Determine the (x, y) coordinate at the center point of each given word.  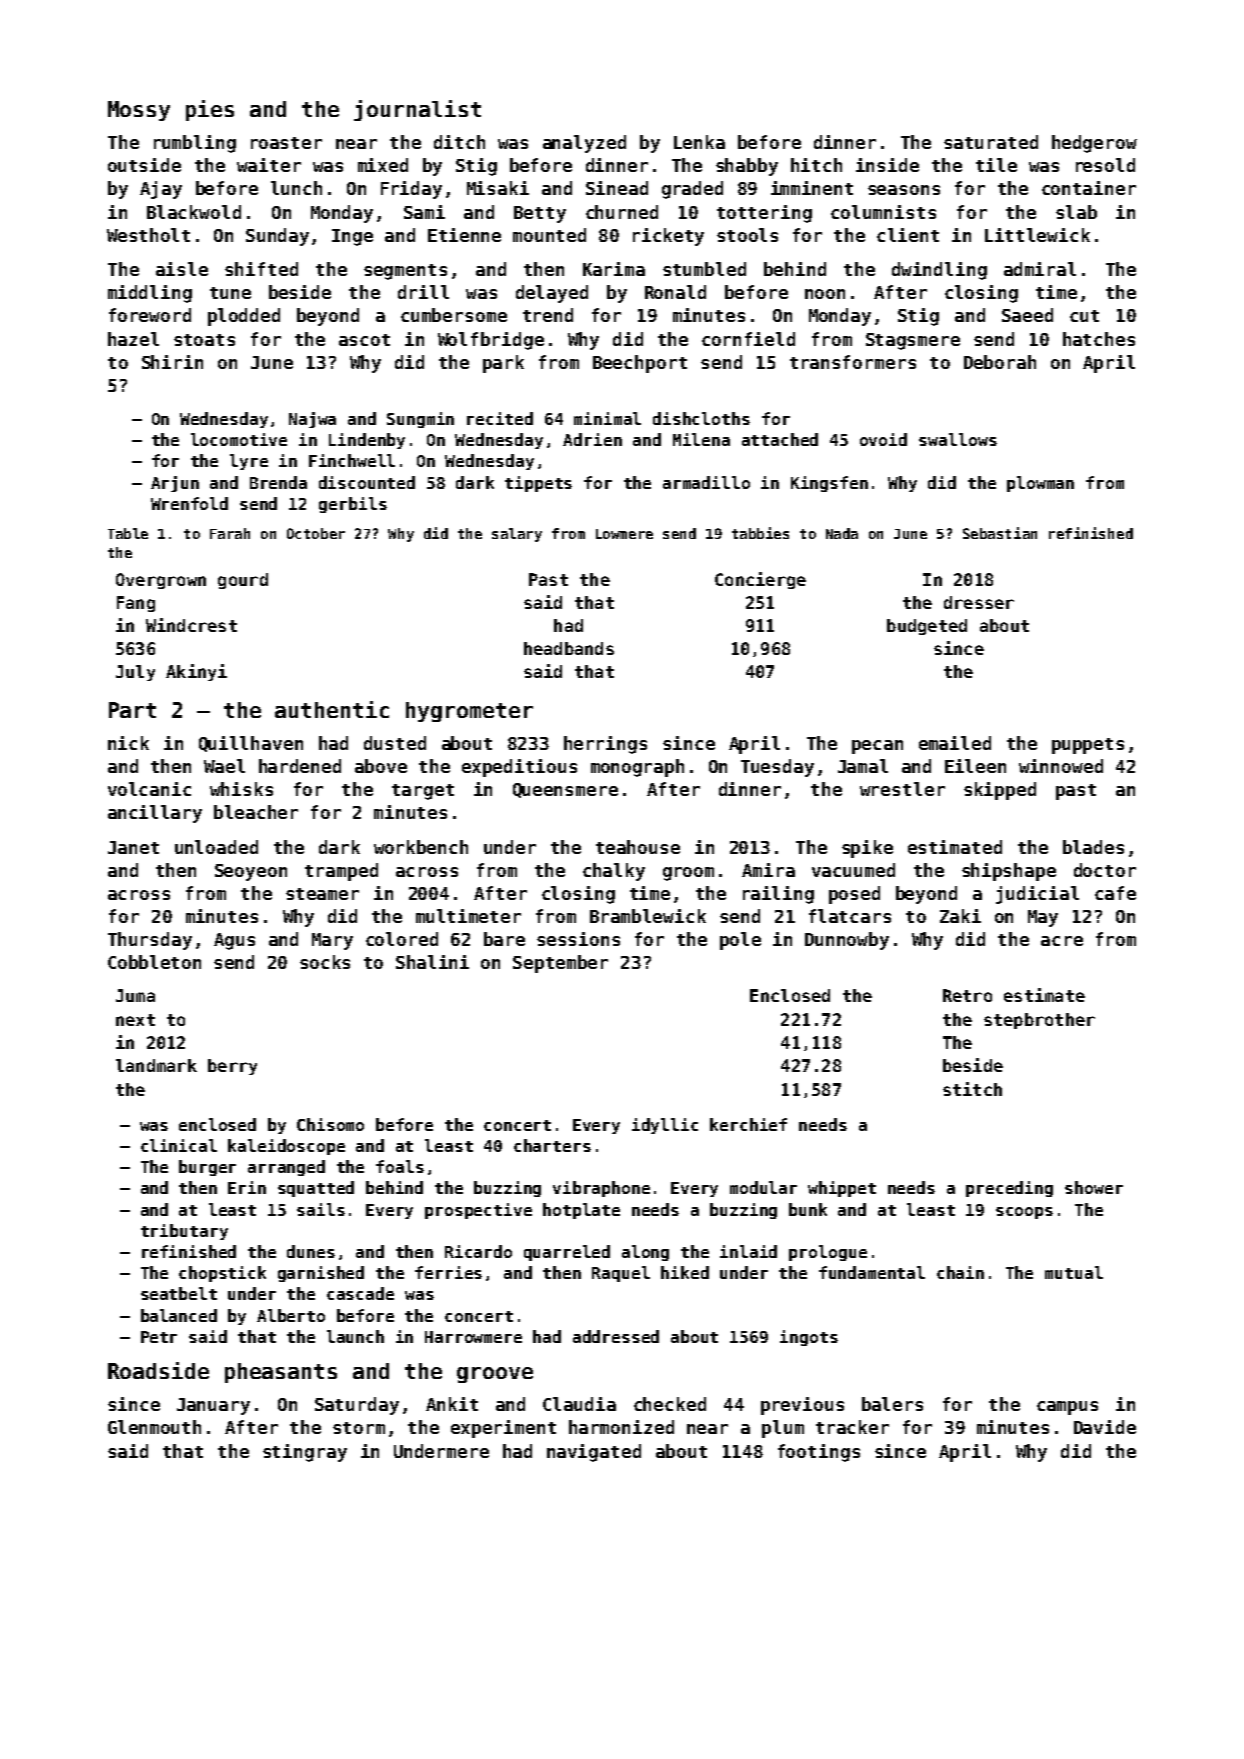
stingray (305, 1453)
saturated (991, 142)
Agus (234, 941)
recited (500, 418)
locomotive (239, 439)
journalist (417, 110)
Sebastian (1000, 533)
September (560, 964)
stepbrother (1039, 1021)
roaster (286, 143)
